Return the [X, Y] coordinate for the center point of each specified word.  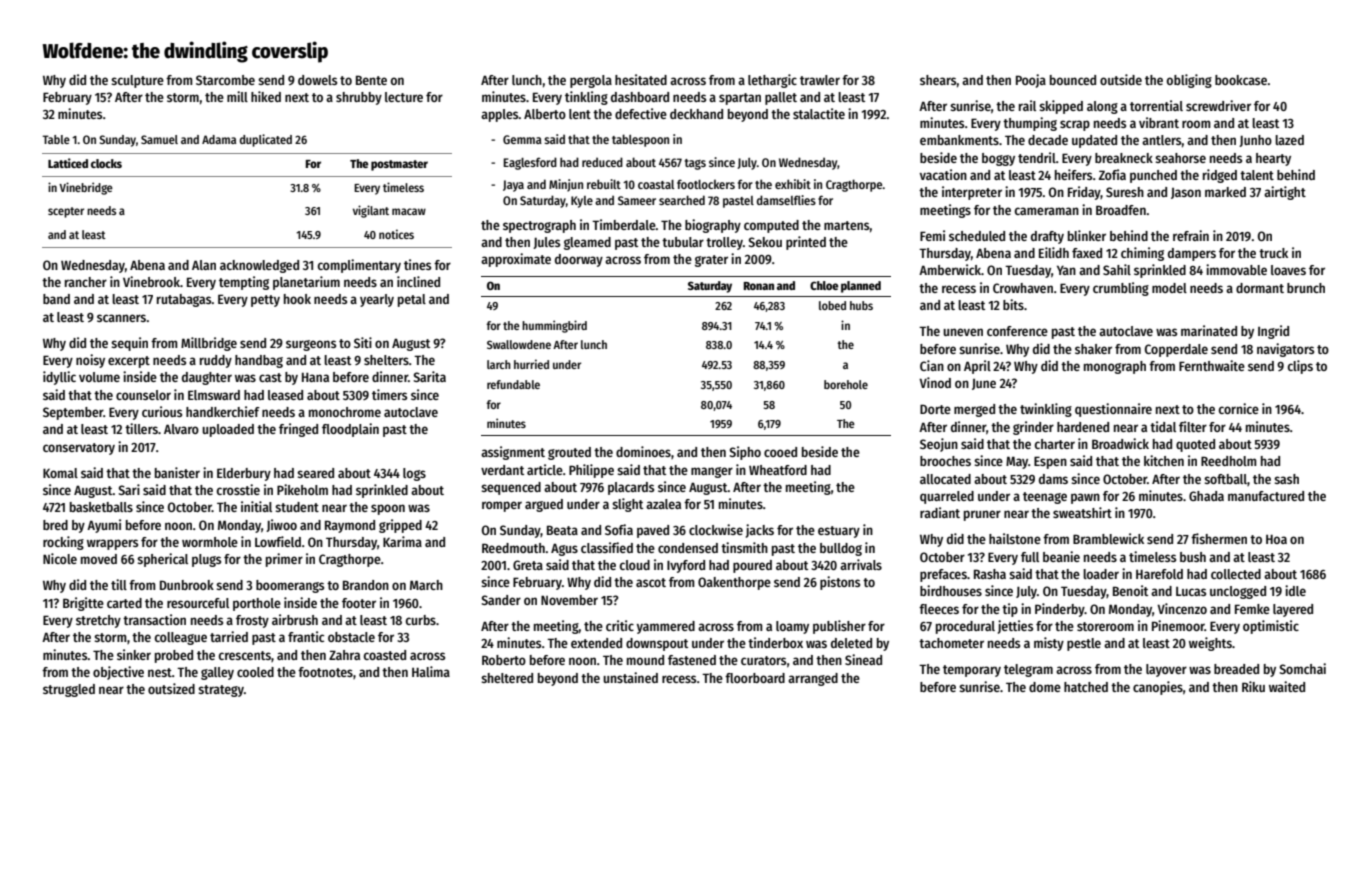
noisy [90, 361]
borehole [846, 384]
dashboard [640, 97]
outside [1121, 79]
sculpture [137, 81]
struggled [69, 690]
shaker [1093, 349]
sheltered [507, 678]
